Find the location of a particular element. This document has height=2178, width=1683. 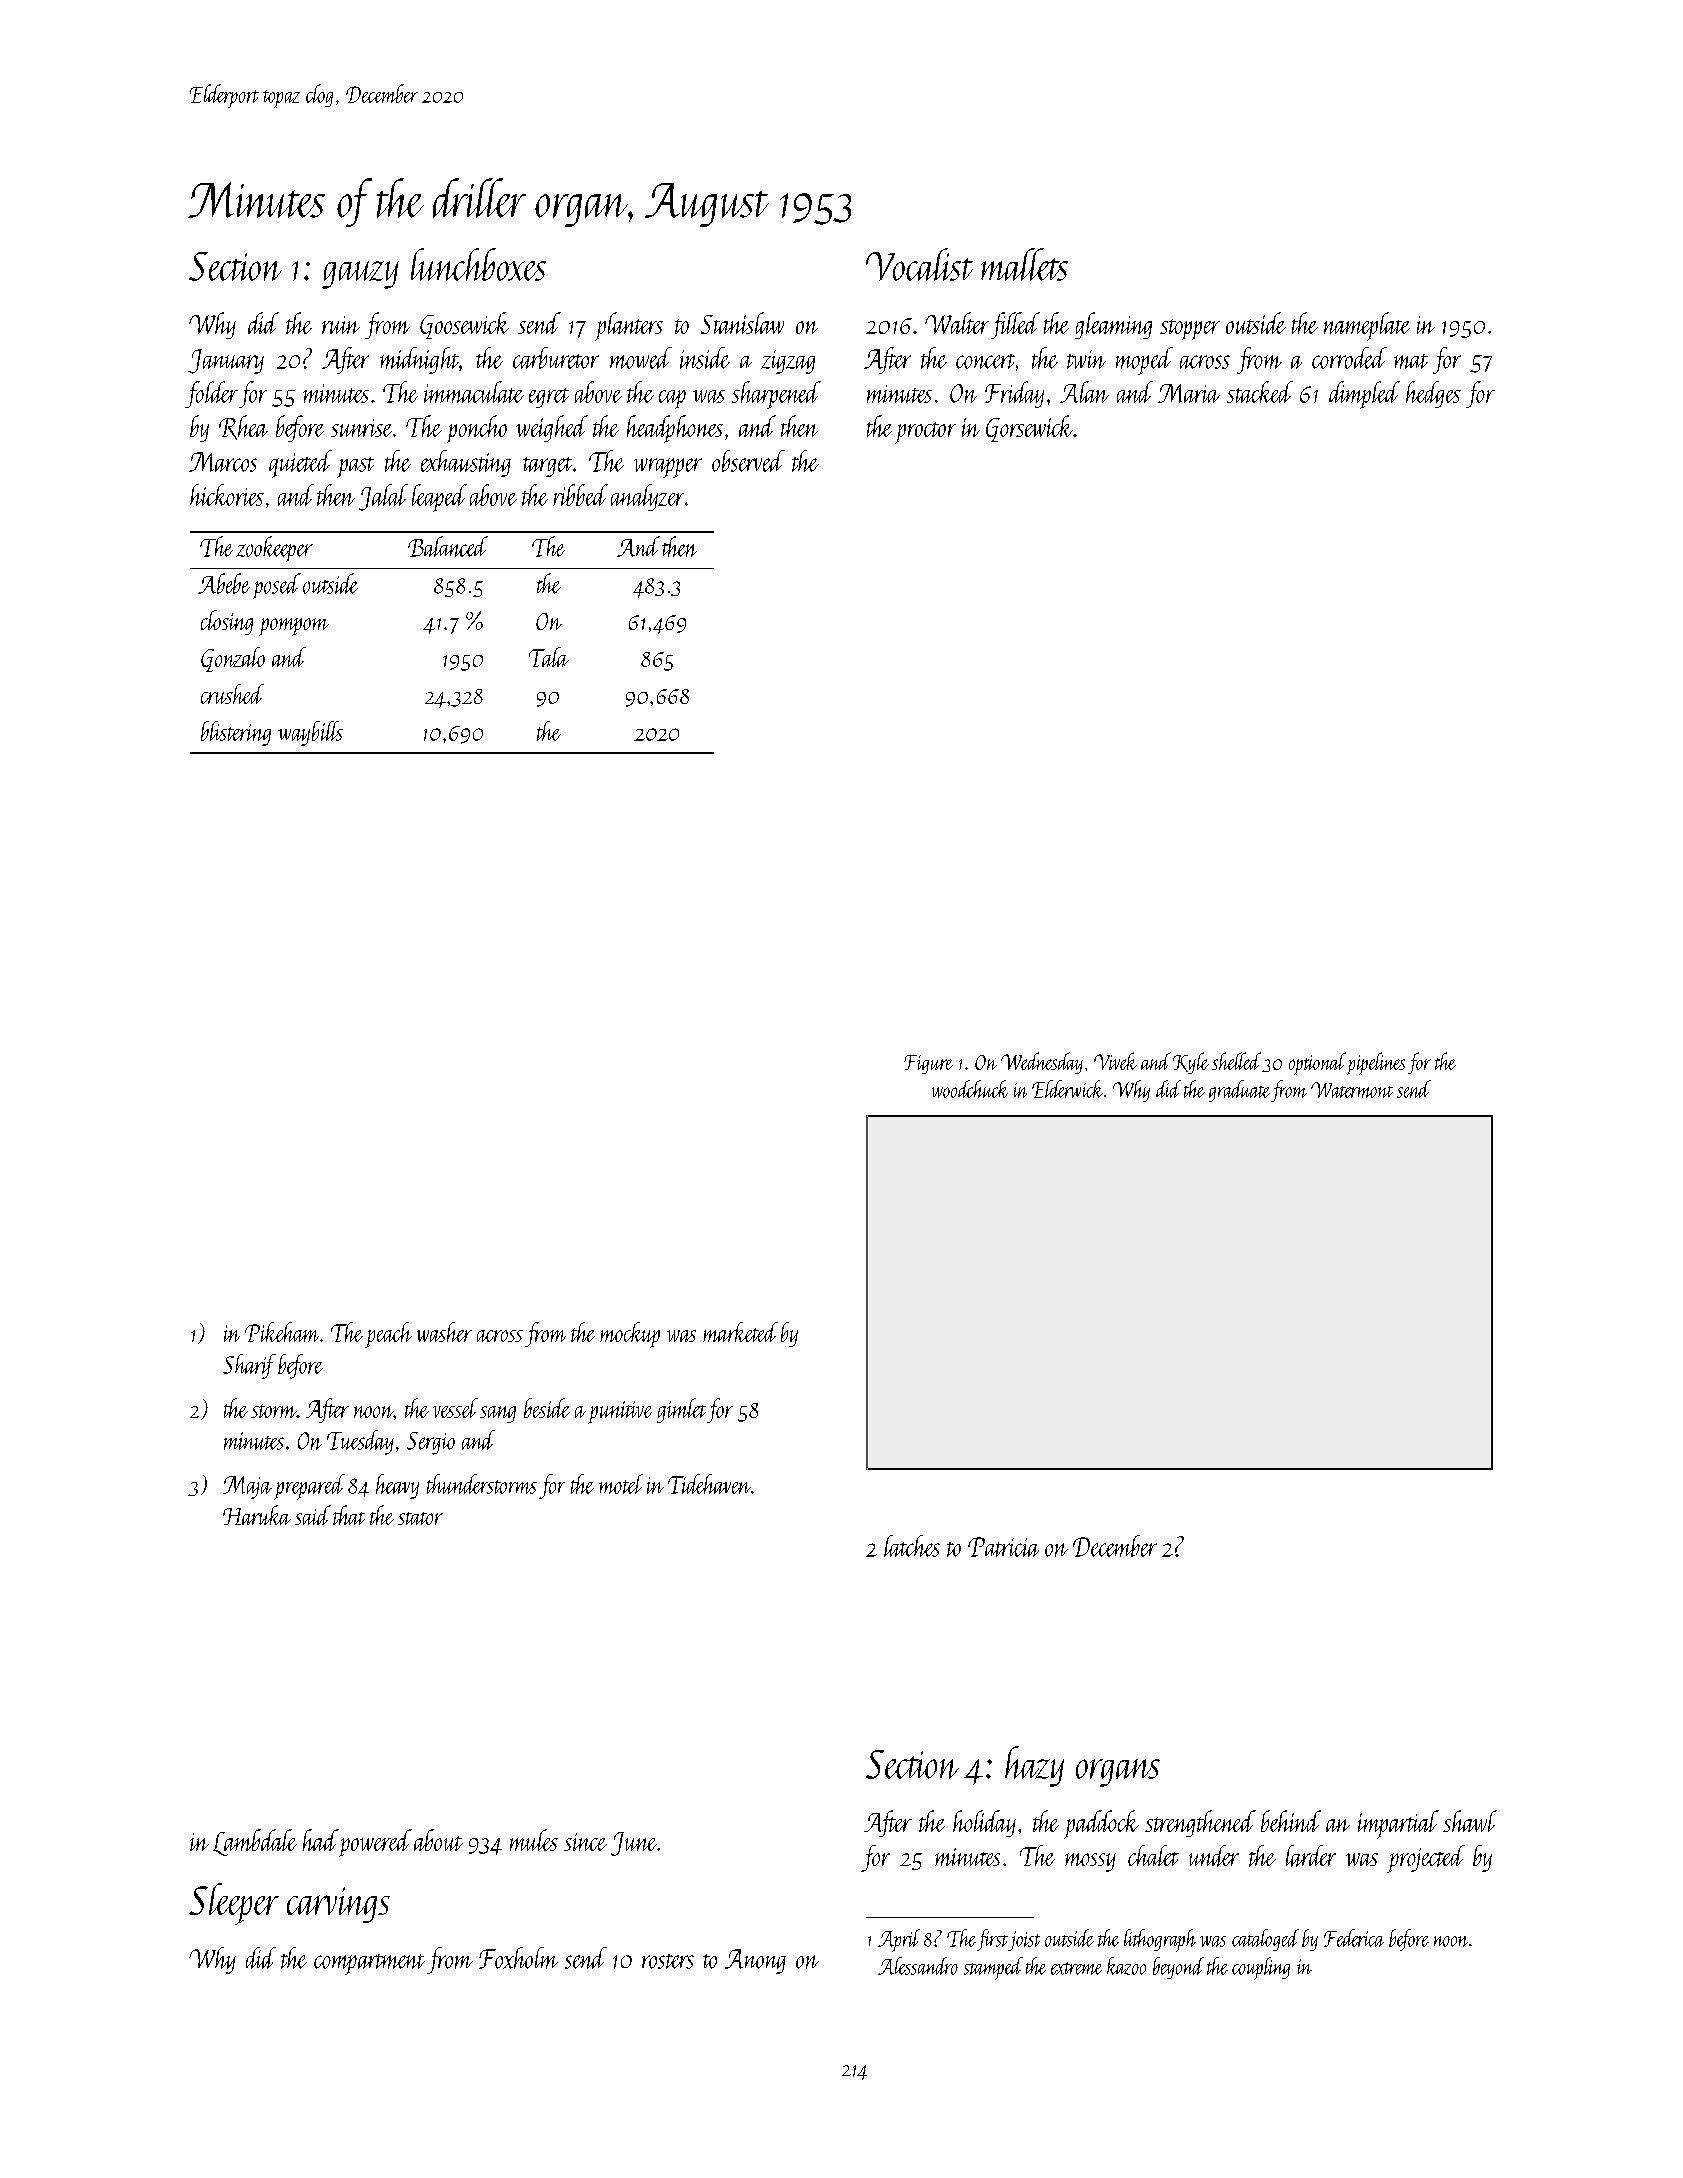

Gorsewick is located at coordinates (1029, 428).
